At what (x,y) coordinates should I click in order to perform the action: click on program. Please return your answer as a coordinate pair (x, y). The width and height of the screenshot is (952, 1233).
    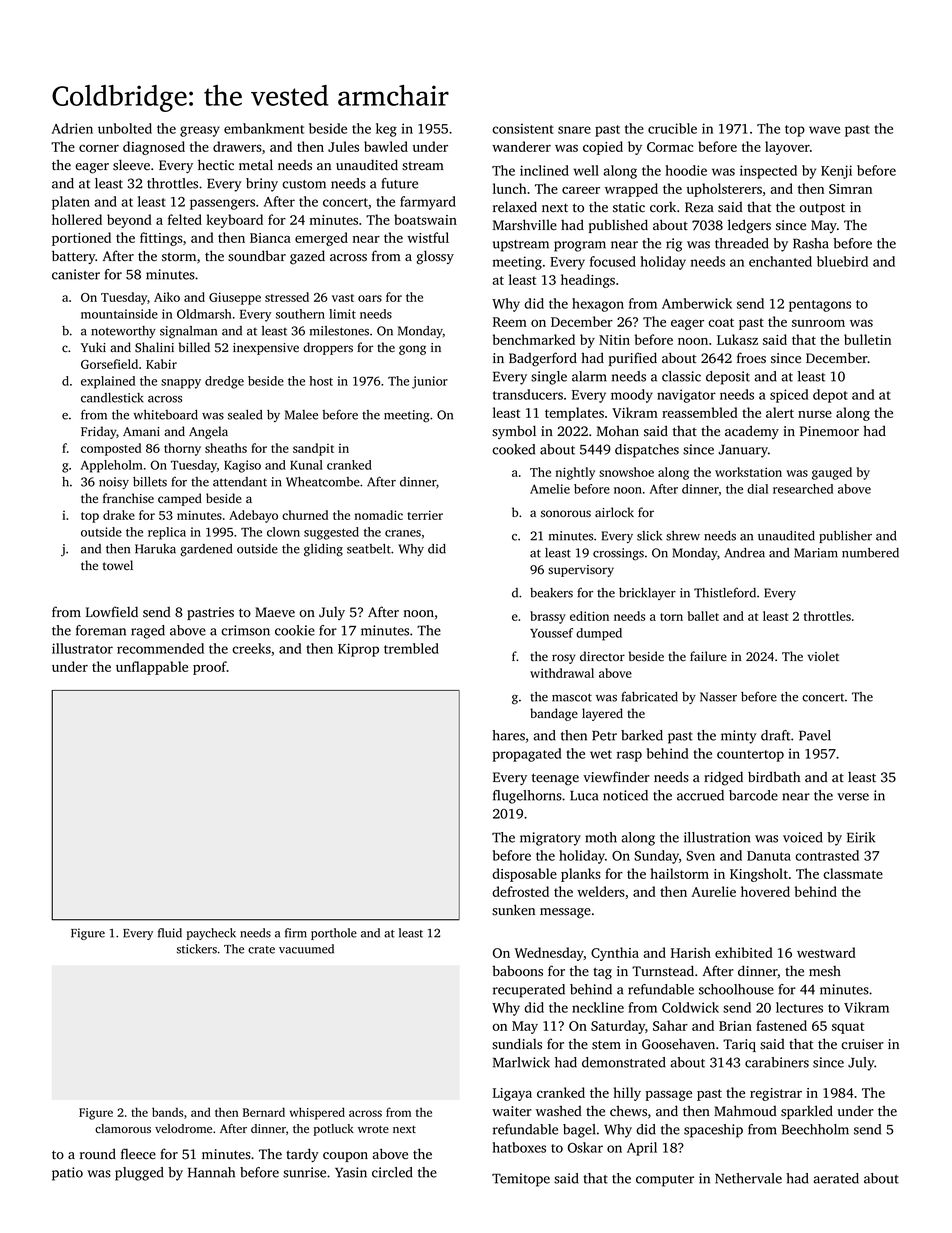
    Looking at the image, I should click on (580, 246).
